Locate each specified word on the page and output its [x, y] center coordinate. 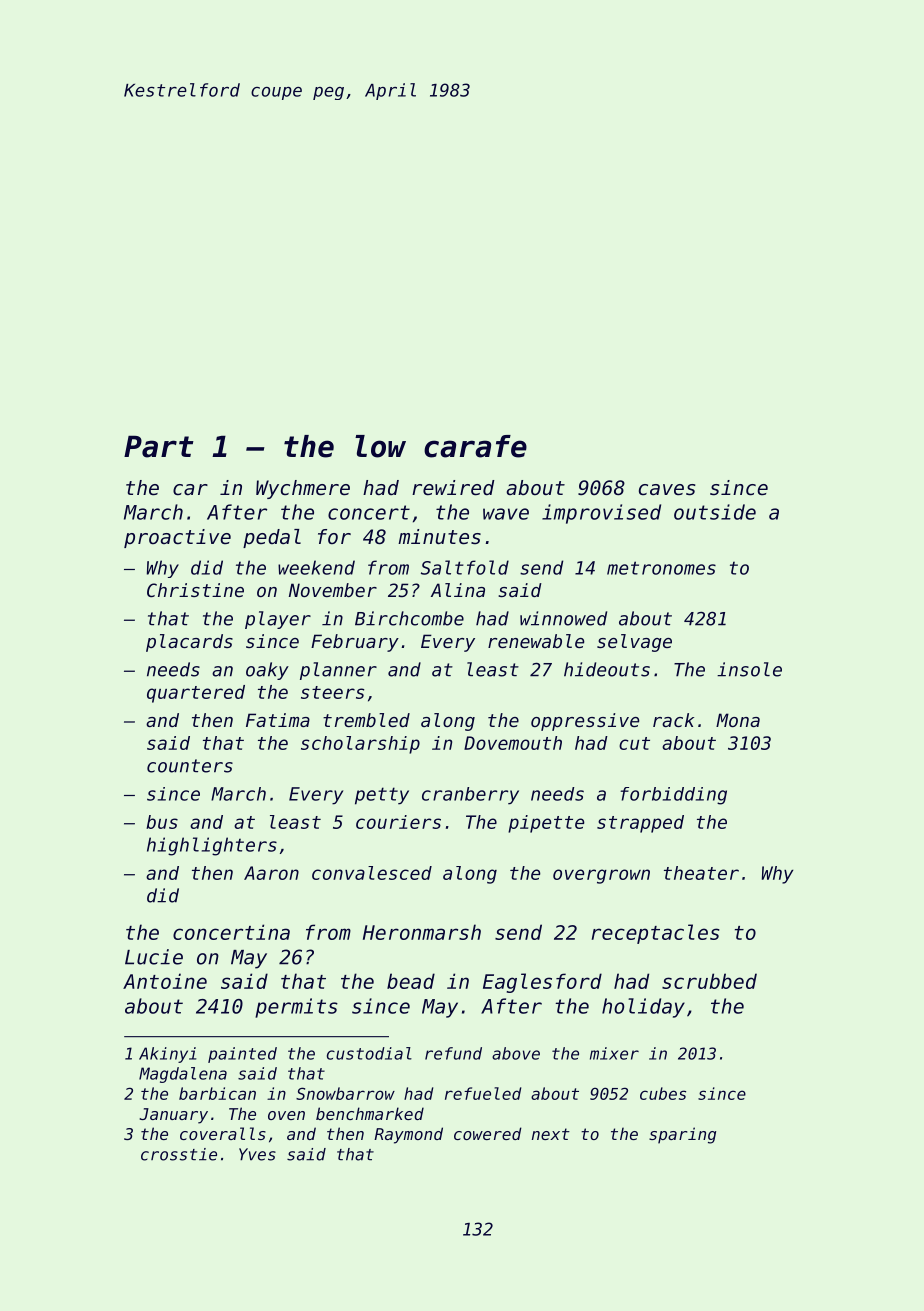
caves [667, 490]
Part [159, 446]
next [551, 1134]
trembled [366, 720]
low [380, 446]
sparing [682, 1135]
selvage [634, 643]
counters [190, 766]
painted [242, 1055]
